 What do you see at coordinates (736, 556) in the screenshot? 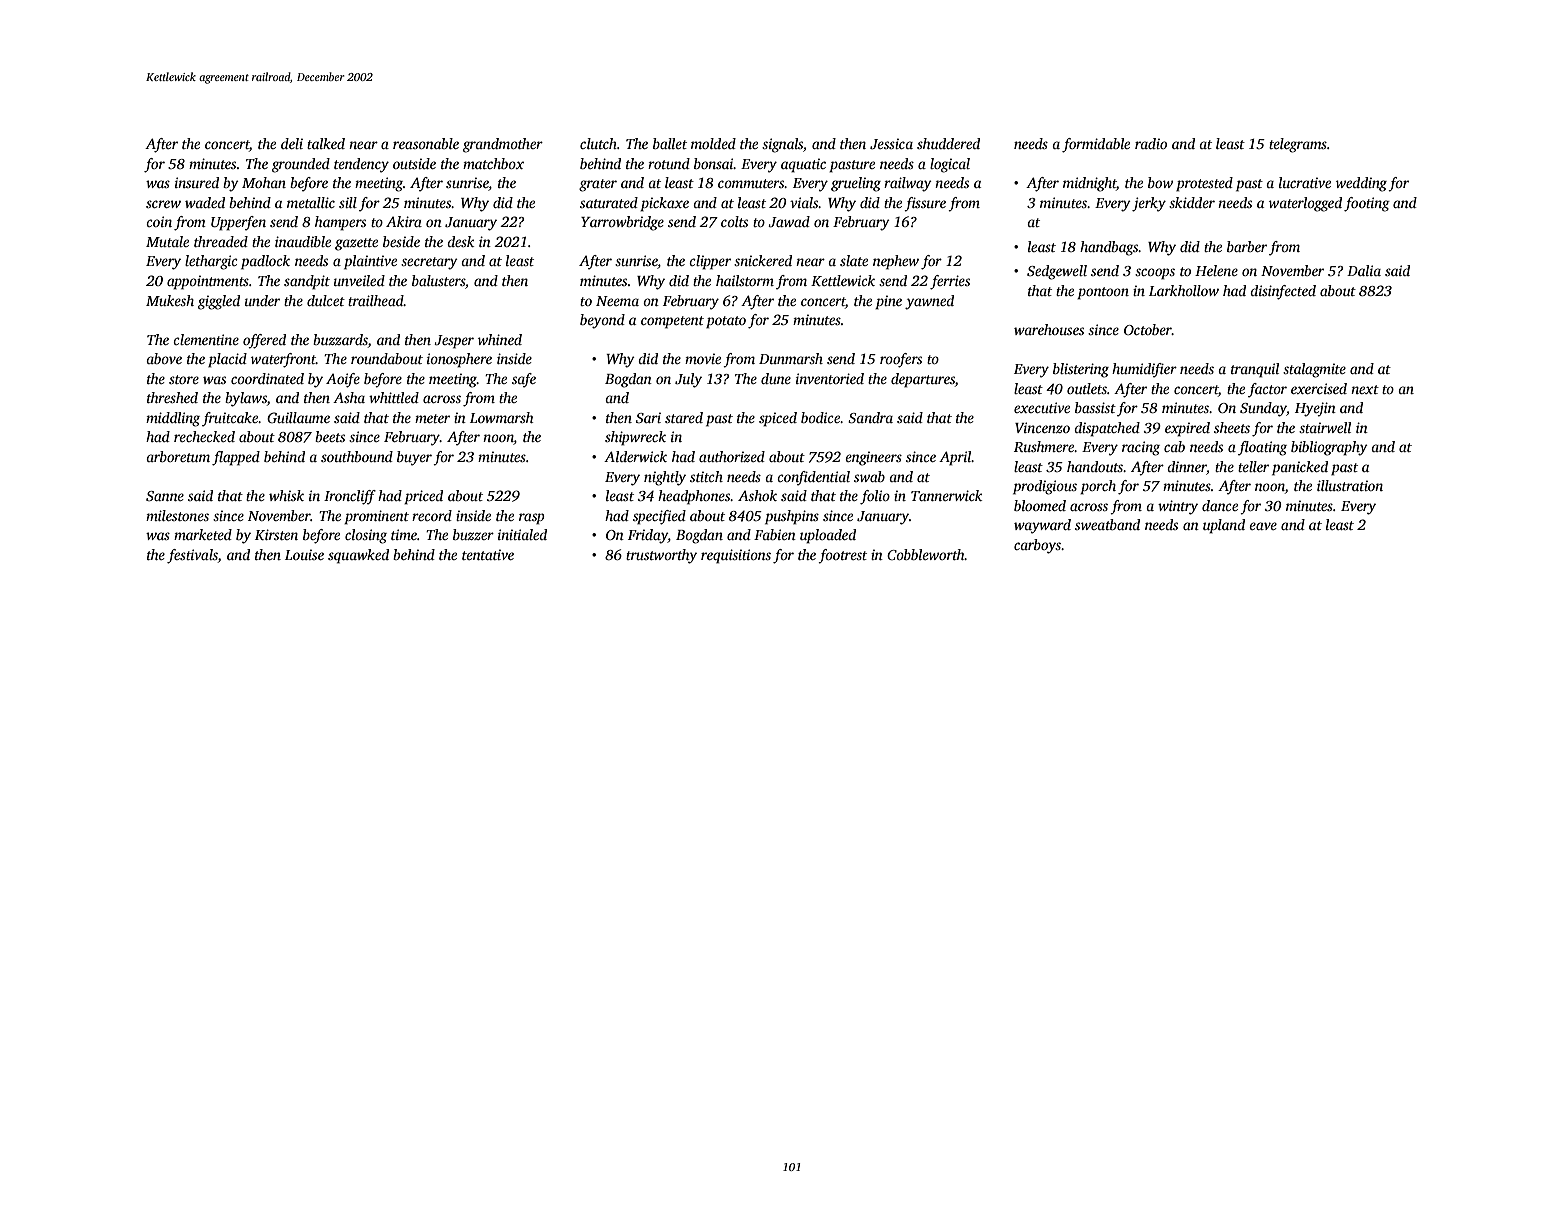
I see `requisitions` at bounding box center [736, 556].
